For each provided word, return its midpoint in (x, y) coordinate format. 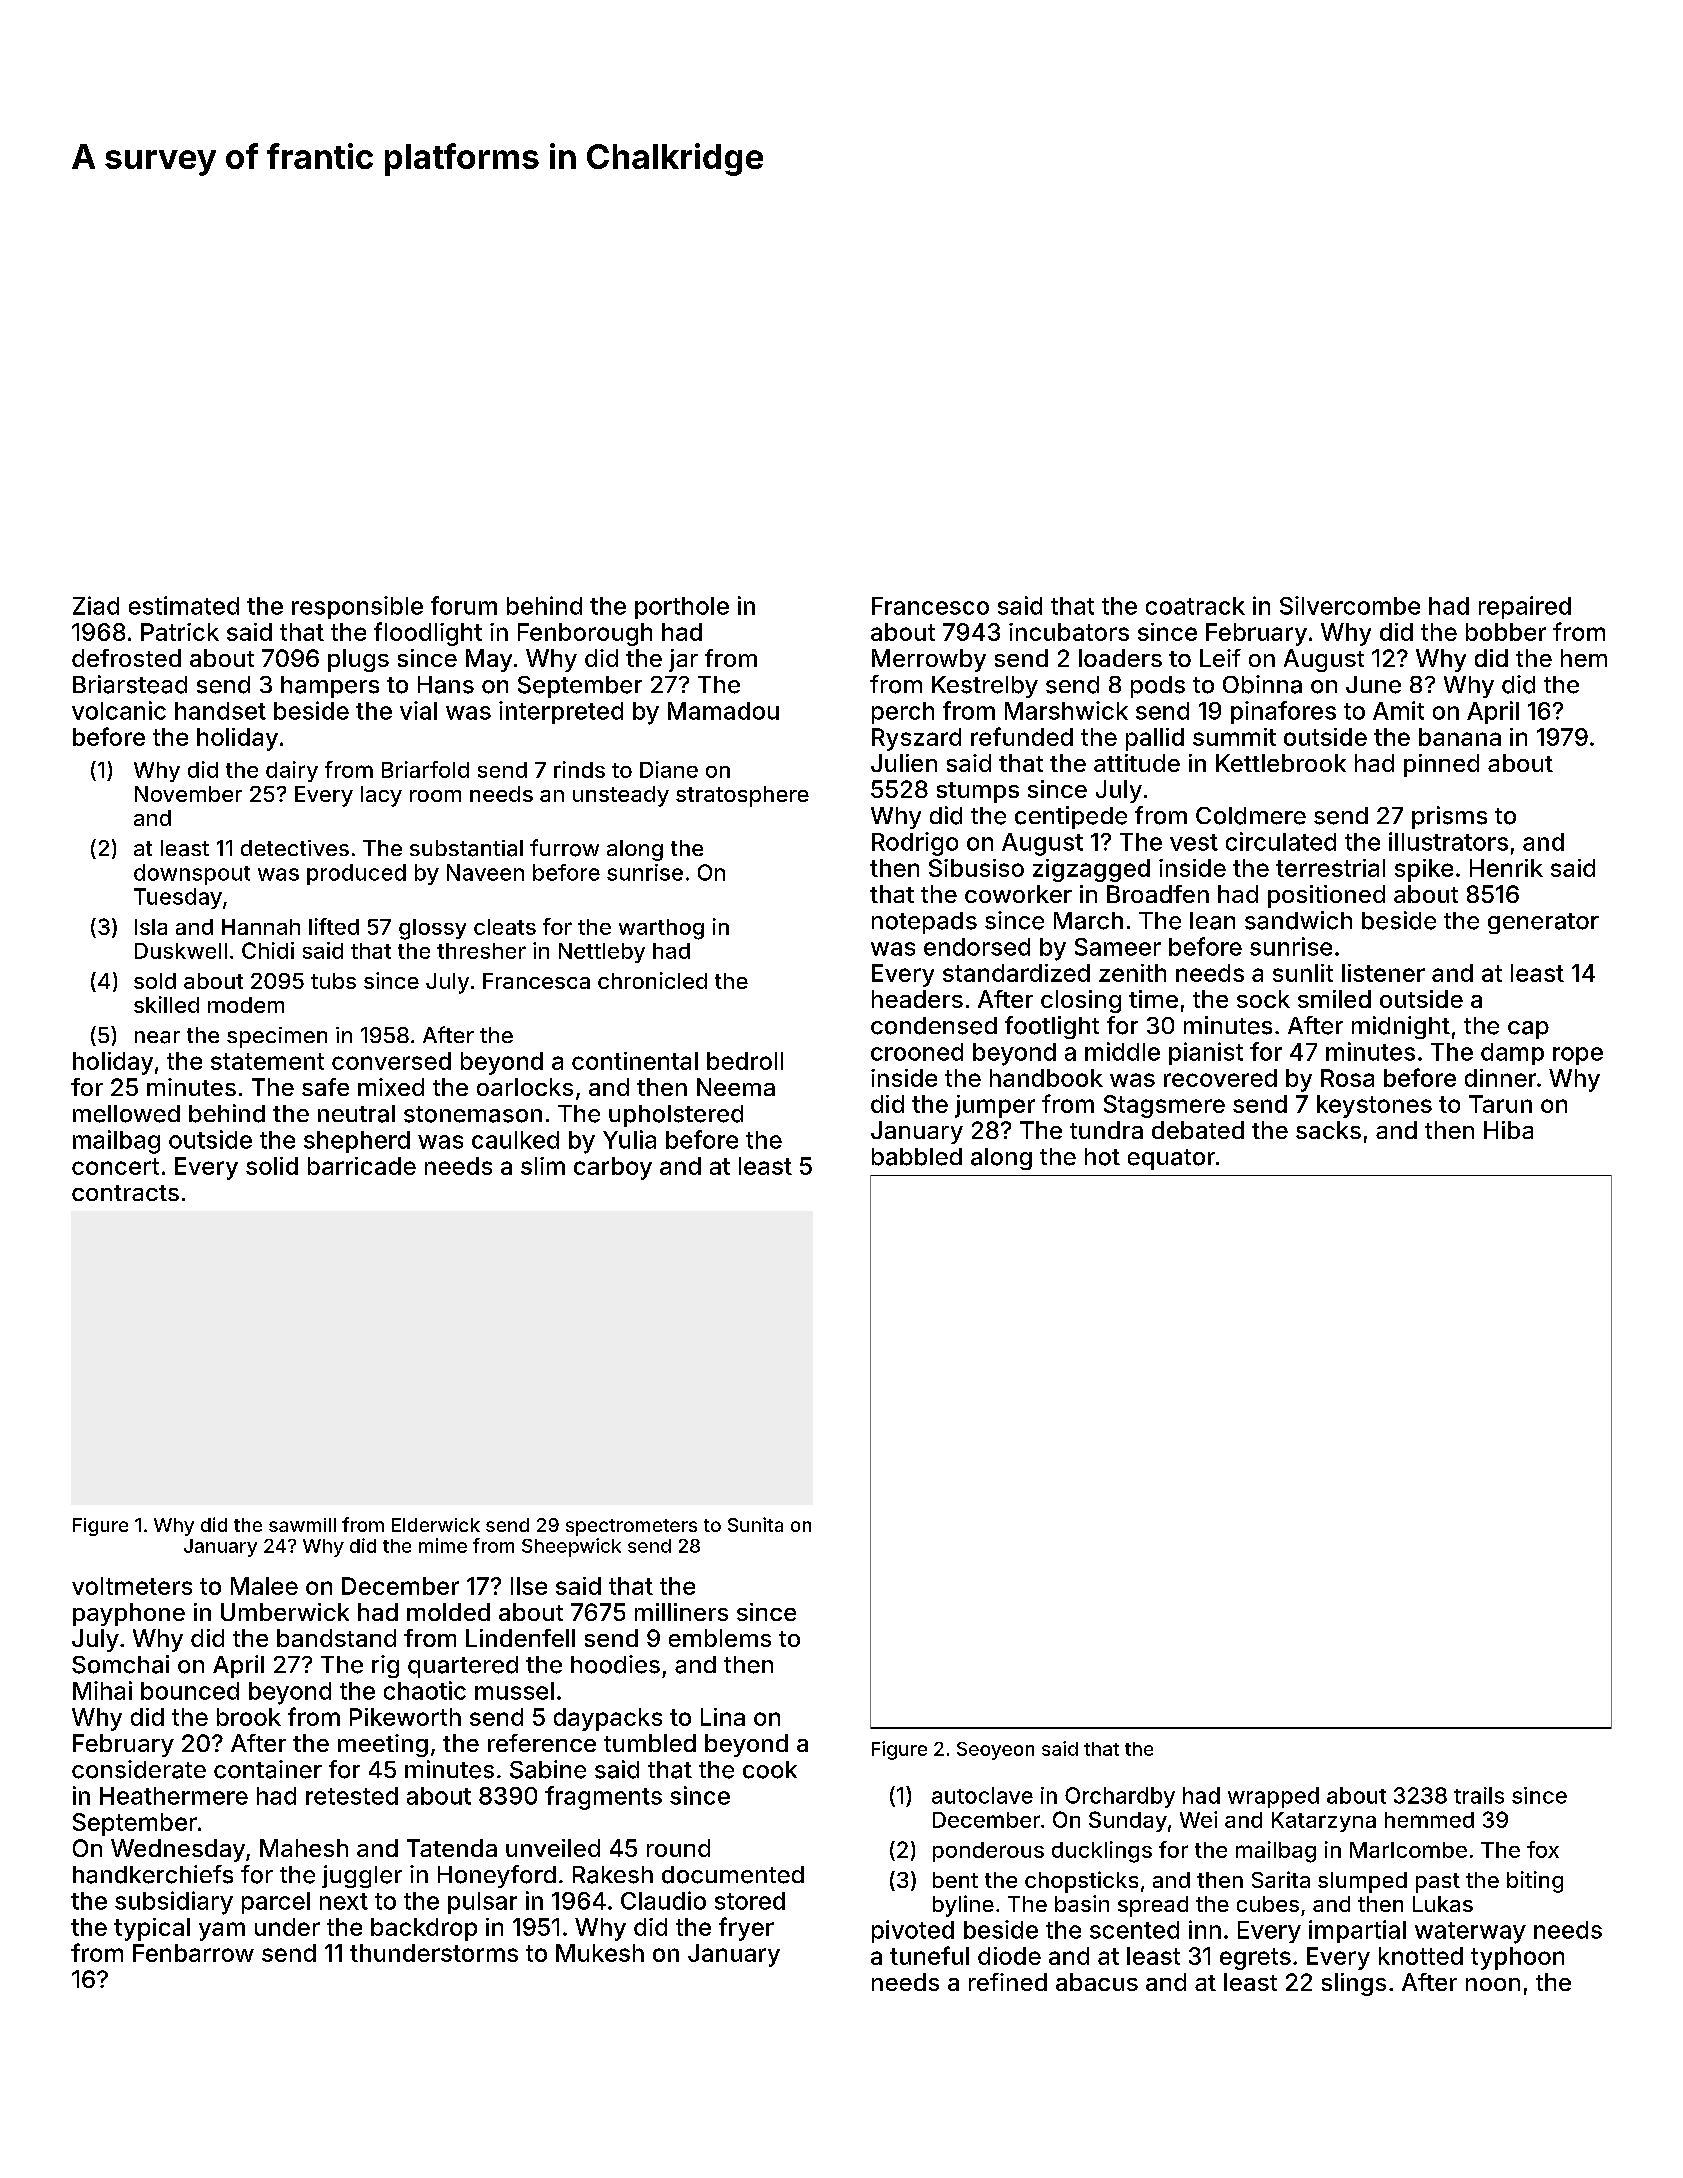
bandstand (336, 1638)
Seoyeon (995, 1751)
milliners (681, 1612)
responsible (357, 607)
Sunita (755, 1524)
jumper (995, 1106)
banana (1460, 737)
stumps (978, 792)
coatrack (1195, 606)
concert (115, 1166)
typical (152, 1929)
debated (1198, 1130)
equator (1171, 1159)
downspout (192, 874)
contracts (125, 1193)
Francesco (930, 606)
